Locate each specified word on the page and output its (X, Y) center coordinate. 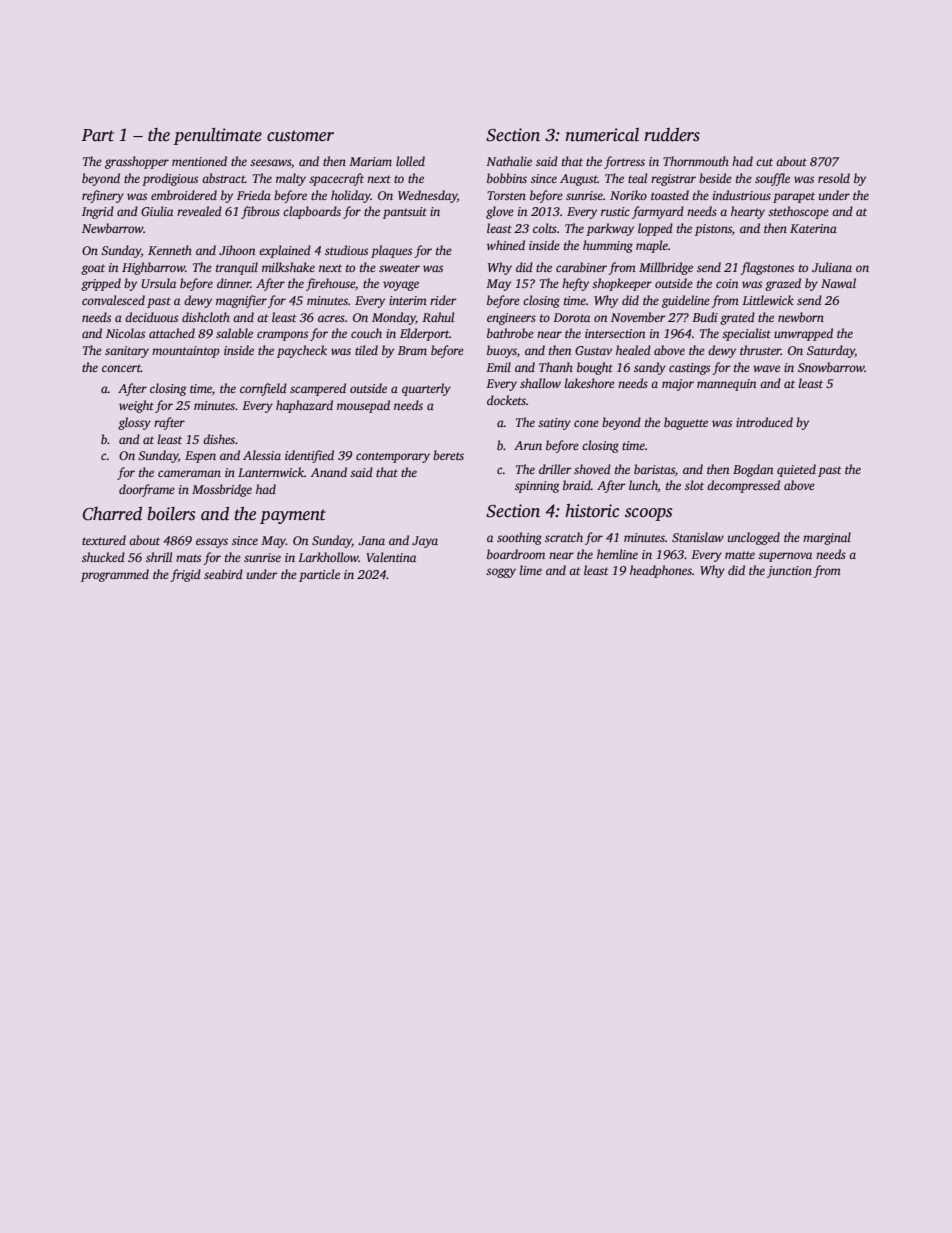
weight (136, 406)
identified (309, 456)
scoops (648, 514)
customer (300, 136)
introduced (764, 422)
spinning (537, 487)
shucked (103, 557)
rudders (672, 135)
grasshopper (137, 162)
